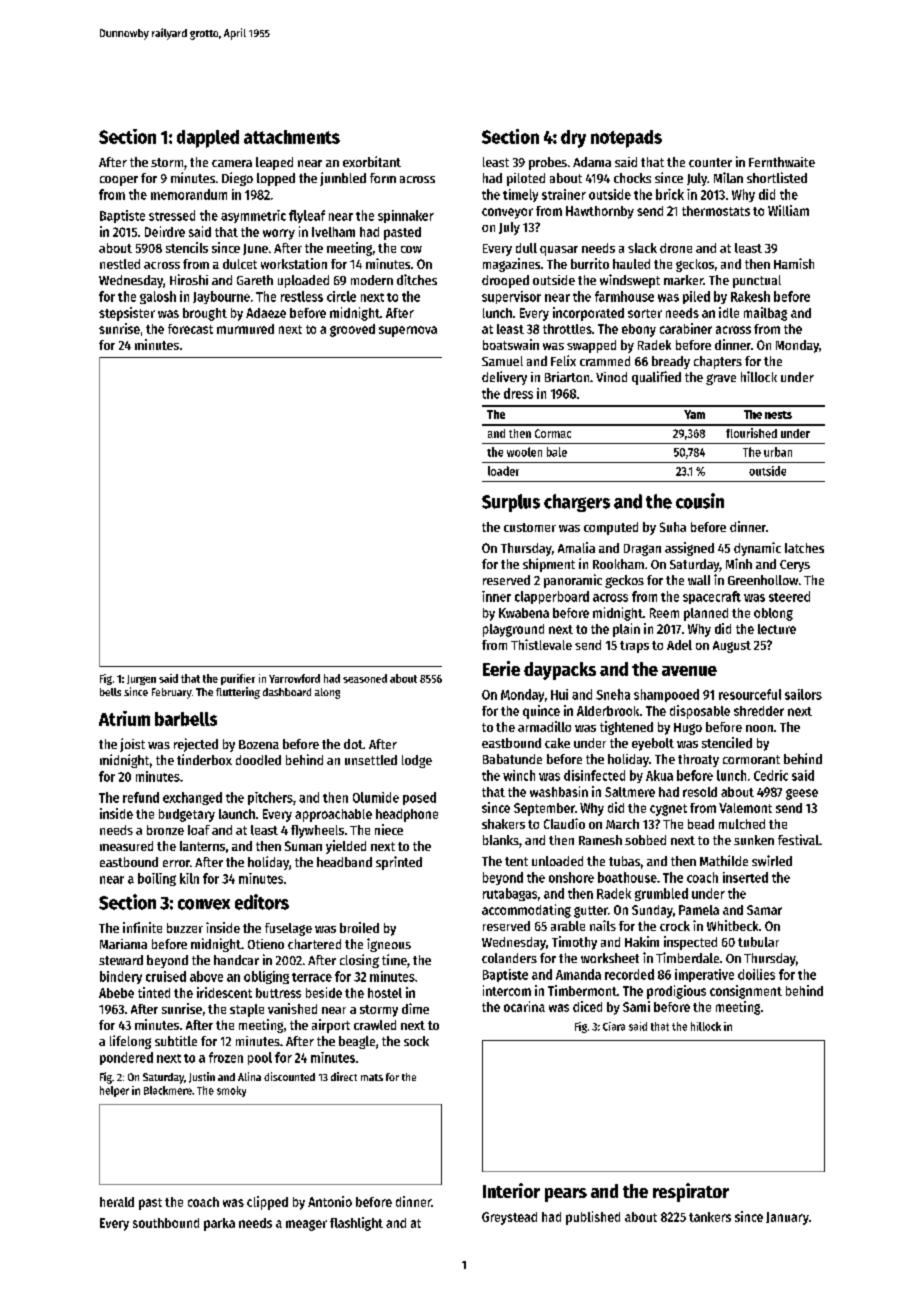 Image resolution: width=924 pixels, height=1308 pixels. Describe the element at coordinates (803, 694) in the screenshot. I see `sailors` at that location.
